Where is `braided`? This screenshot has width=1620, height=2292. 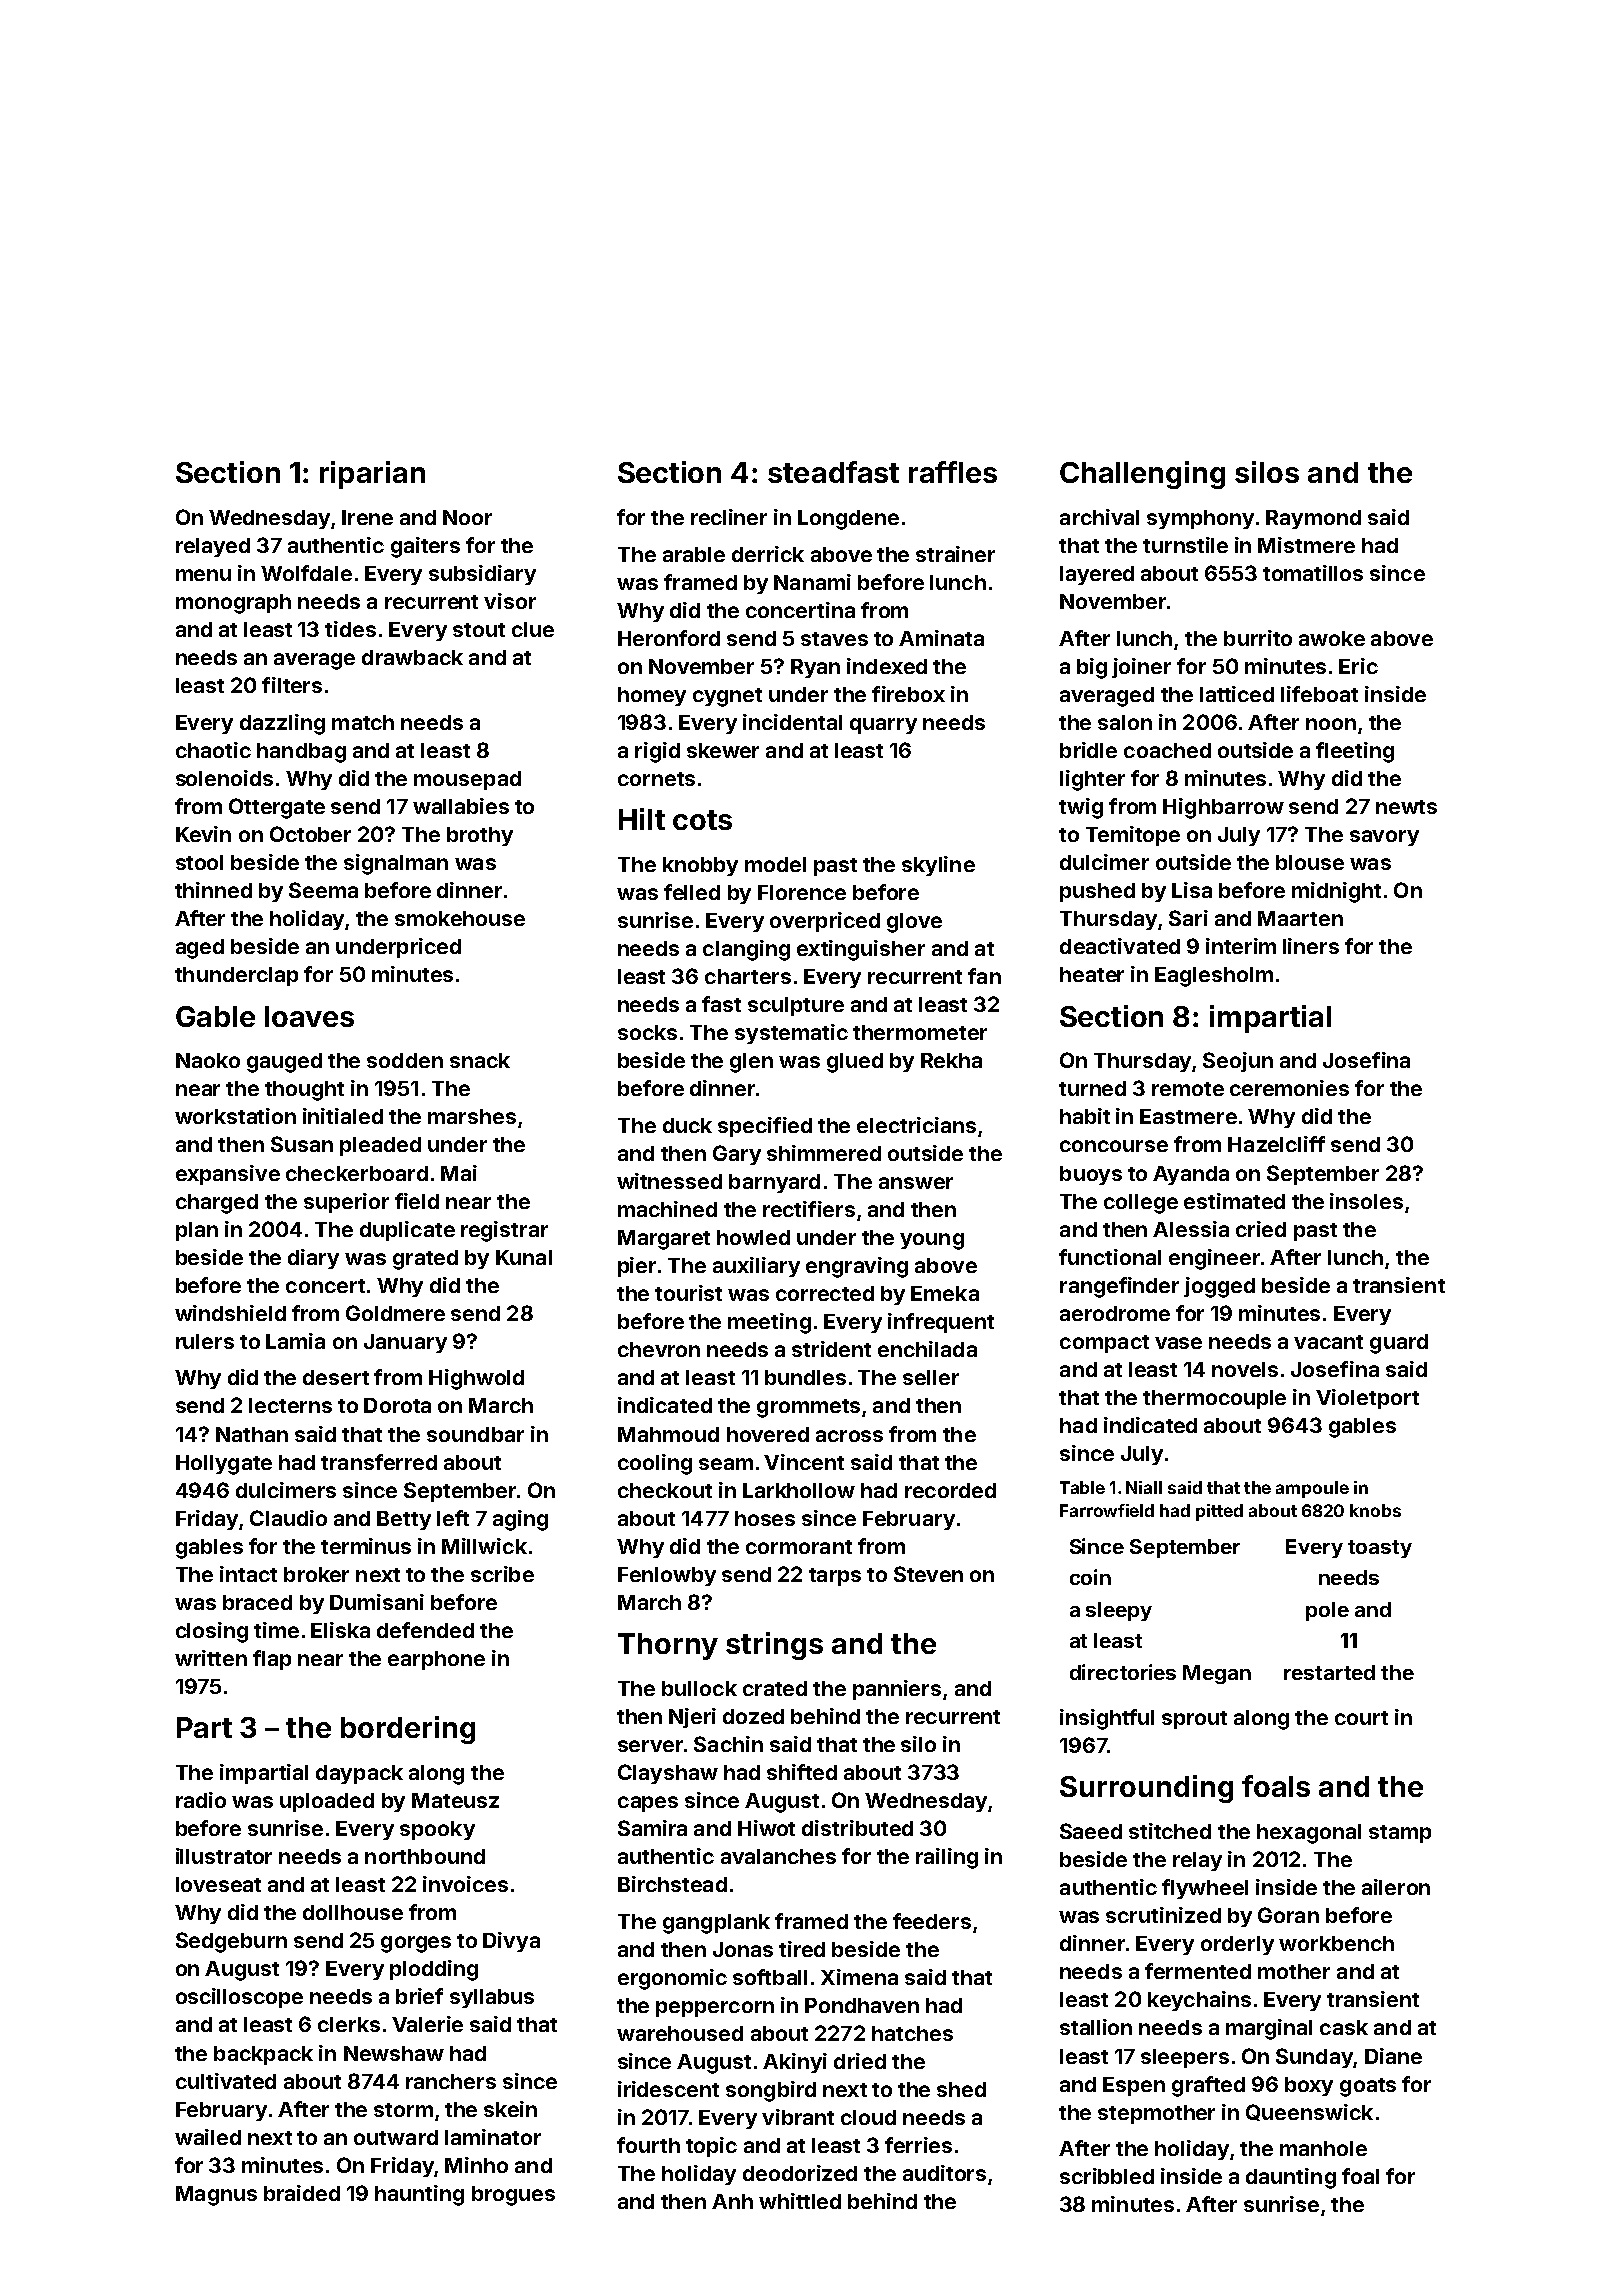
braided is located at coordinates (302, 2193).
